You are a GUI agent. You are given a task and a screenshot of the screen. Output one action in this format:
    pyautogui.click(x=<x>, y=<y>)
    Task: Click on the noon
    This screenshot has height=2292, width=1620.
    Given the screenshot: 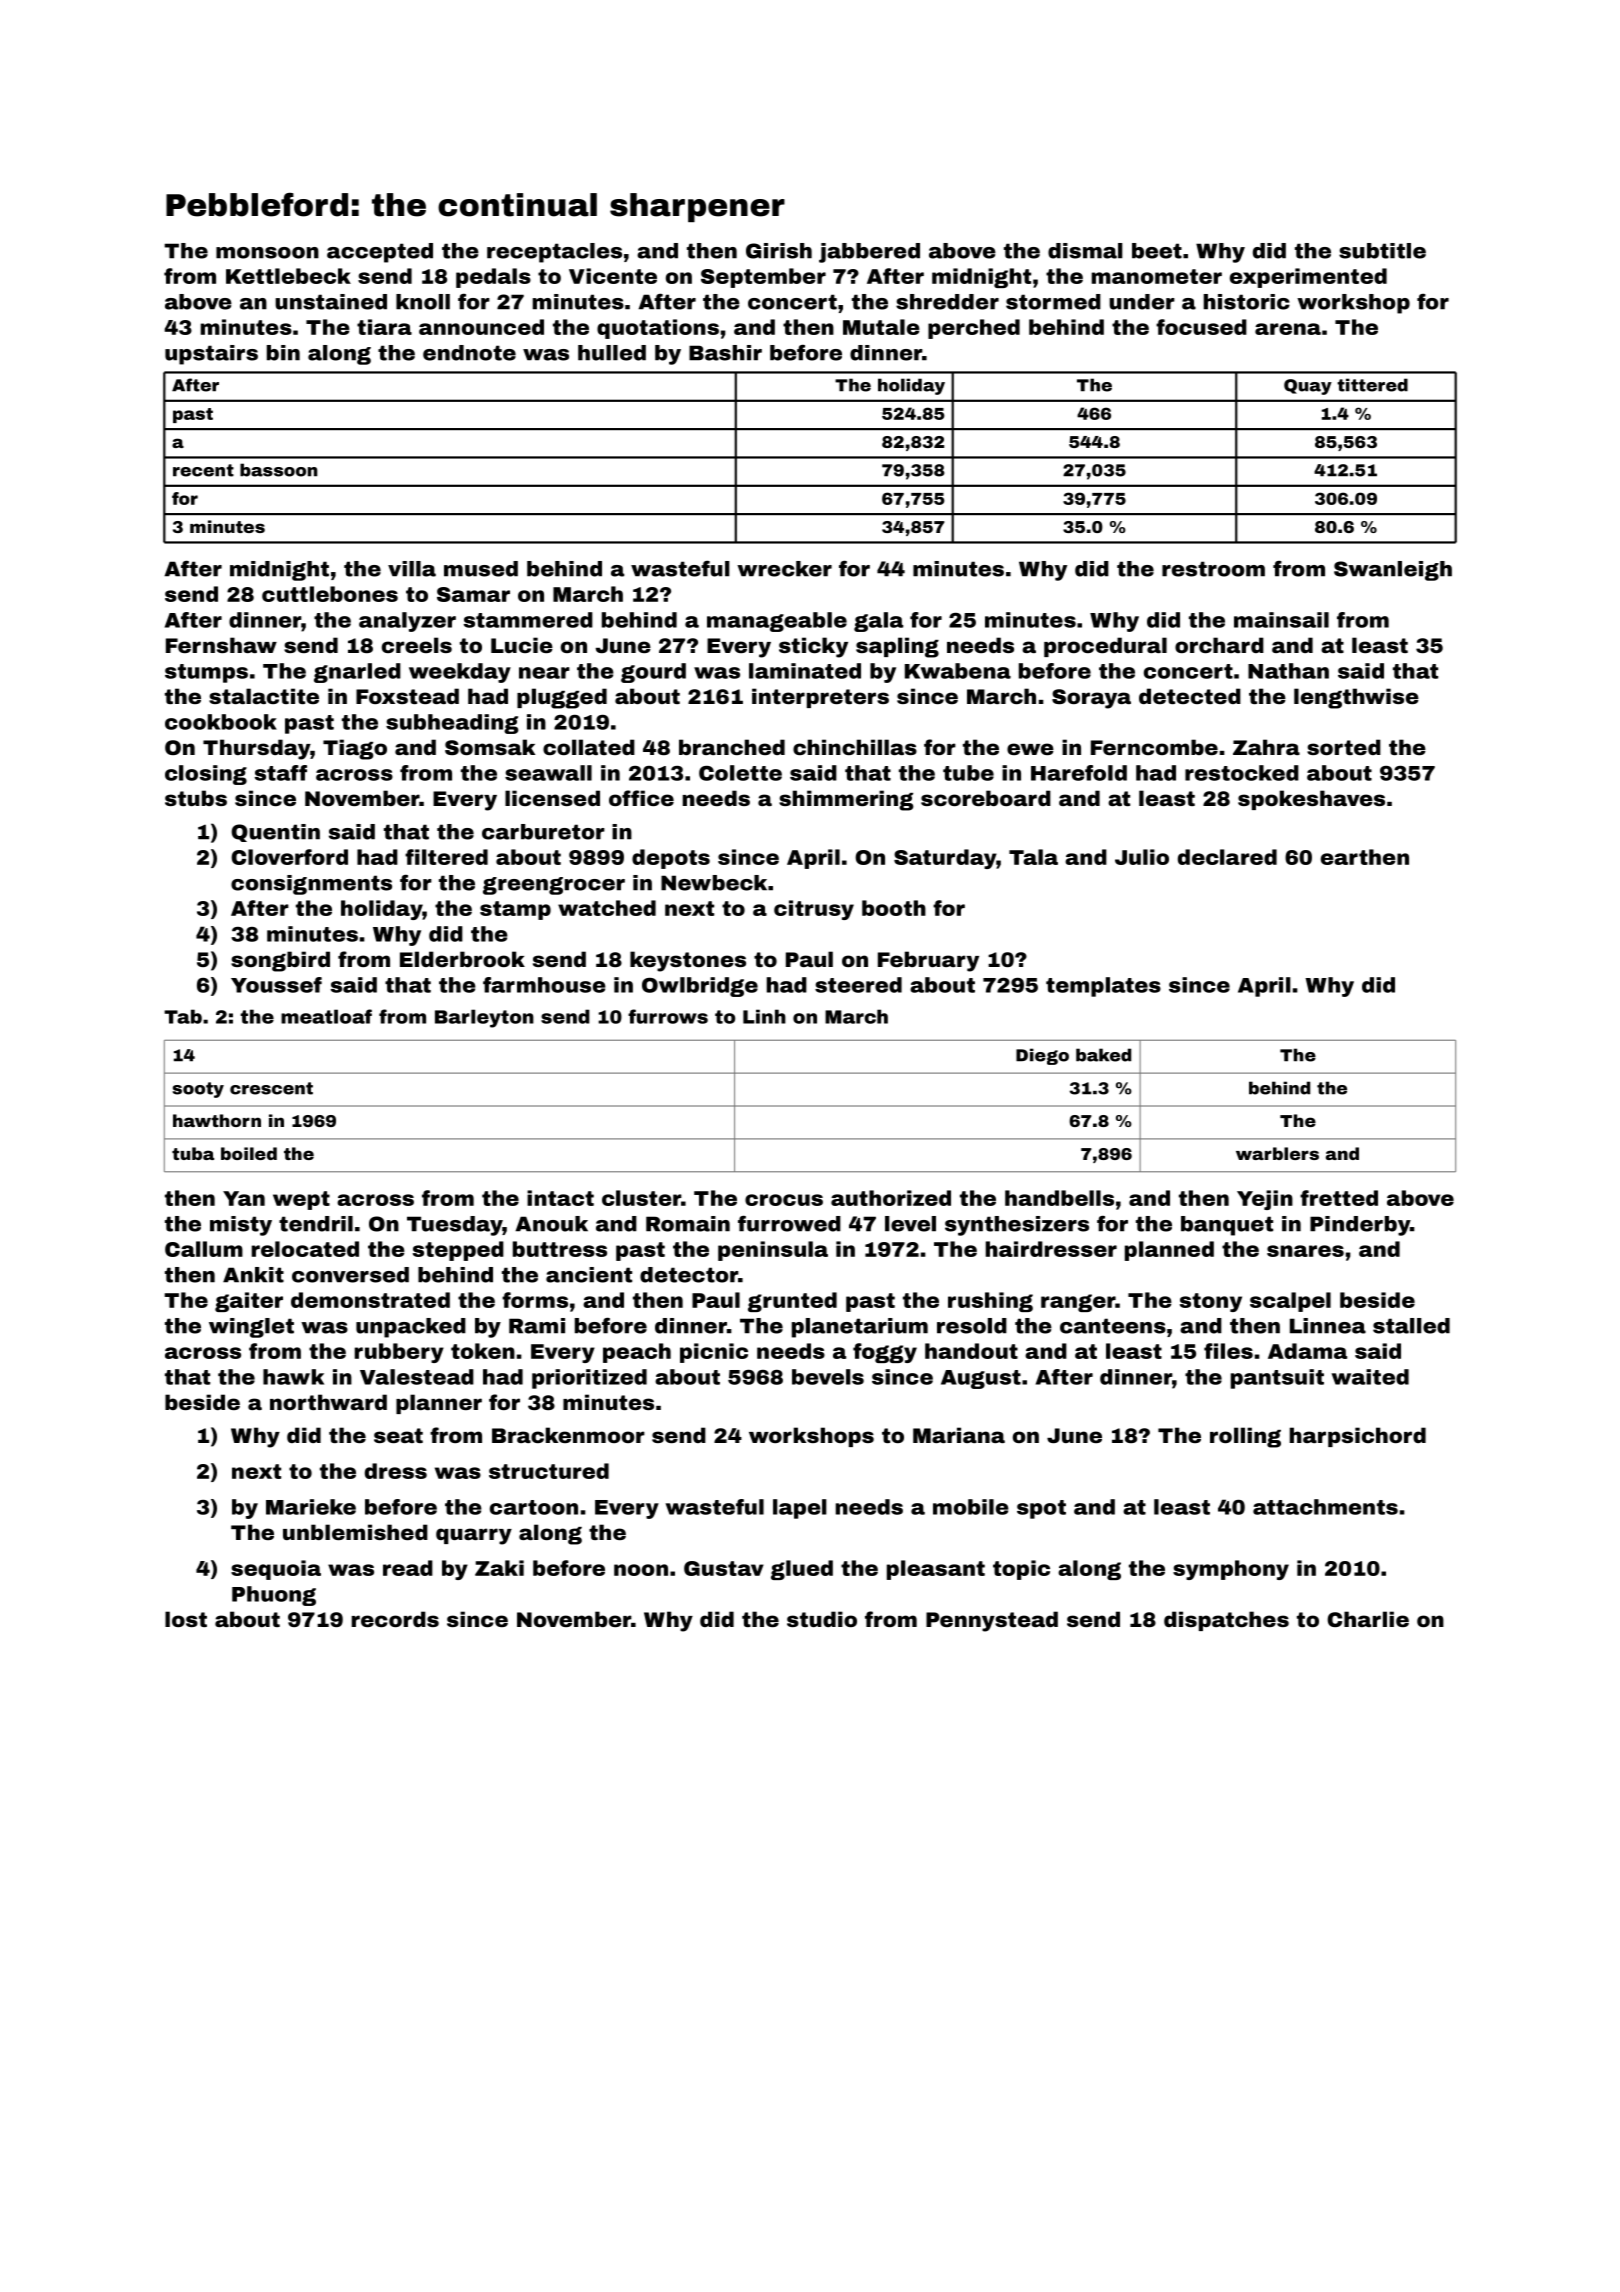 What is the action you would take?
    pyautogui.click(x=641, y=1570)
